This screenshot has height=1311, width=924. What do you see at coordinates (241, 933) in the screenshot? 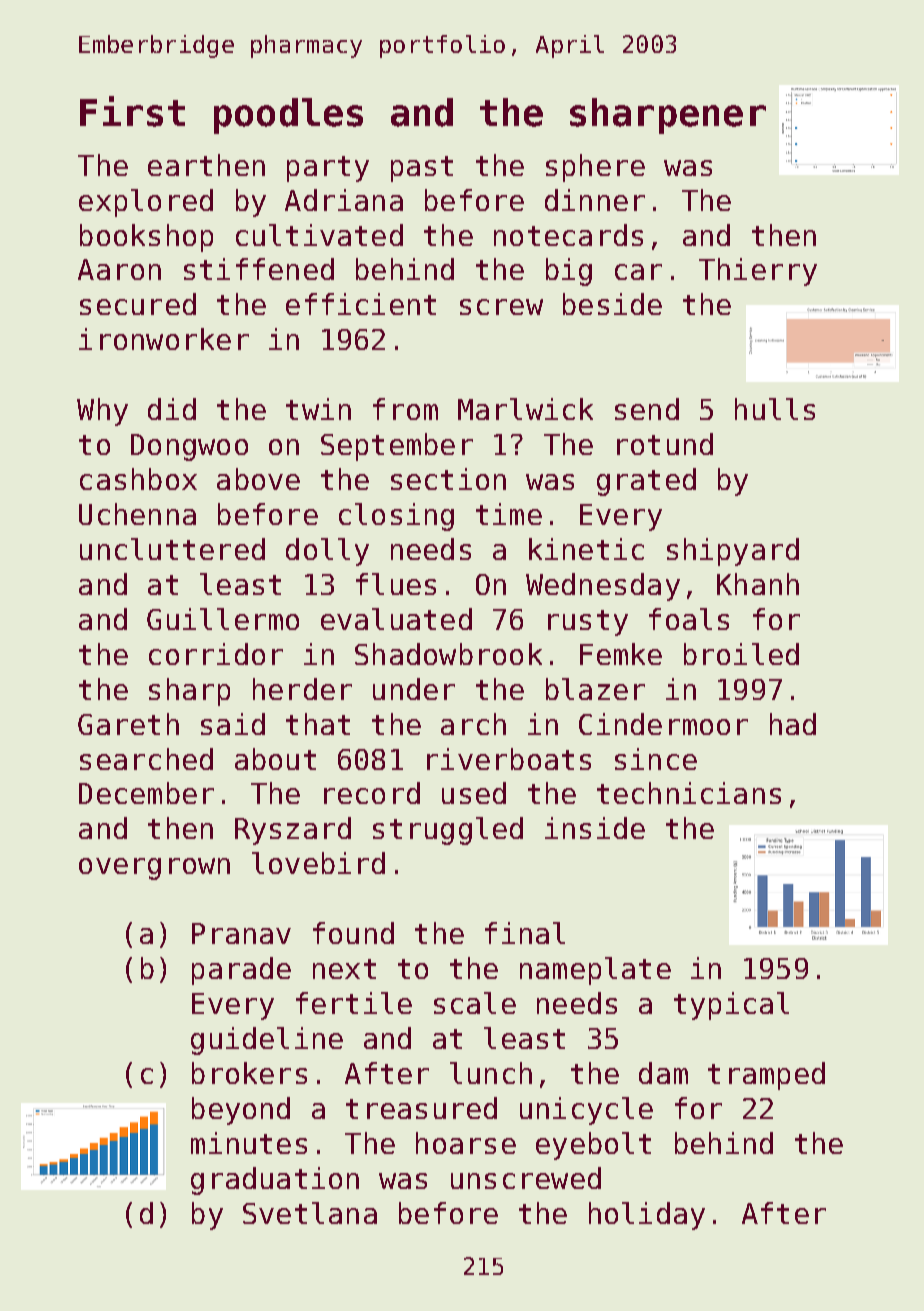
I see `Pranav` at bounding box center [241, 933].
